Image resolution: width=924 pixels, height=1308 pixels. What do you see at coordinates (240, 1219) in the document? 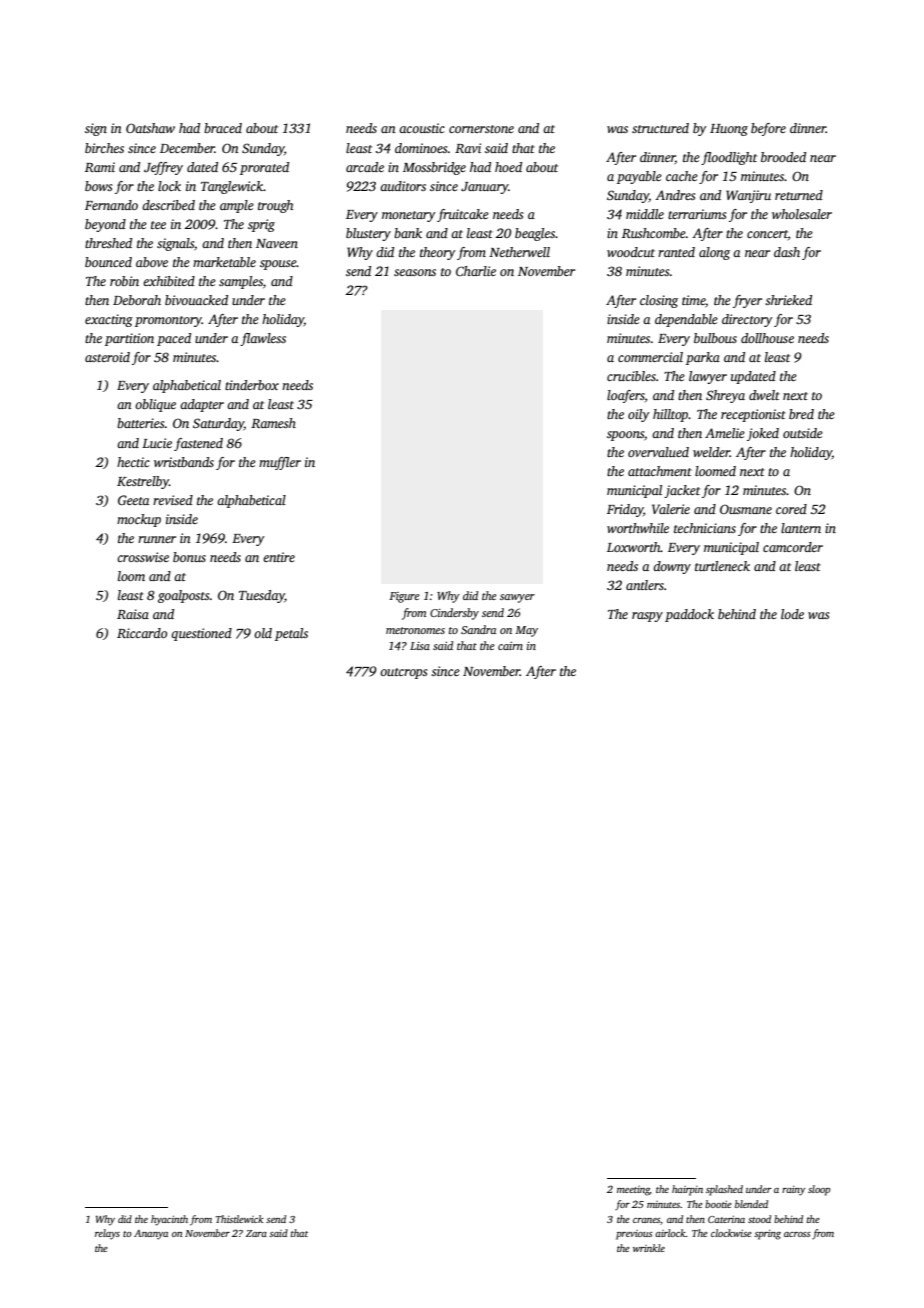
I see `Thistlewick` at bounding box center [240, 1219].
